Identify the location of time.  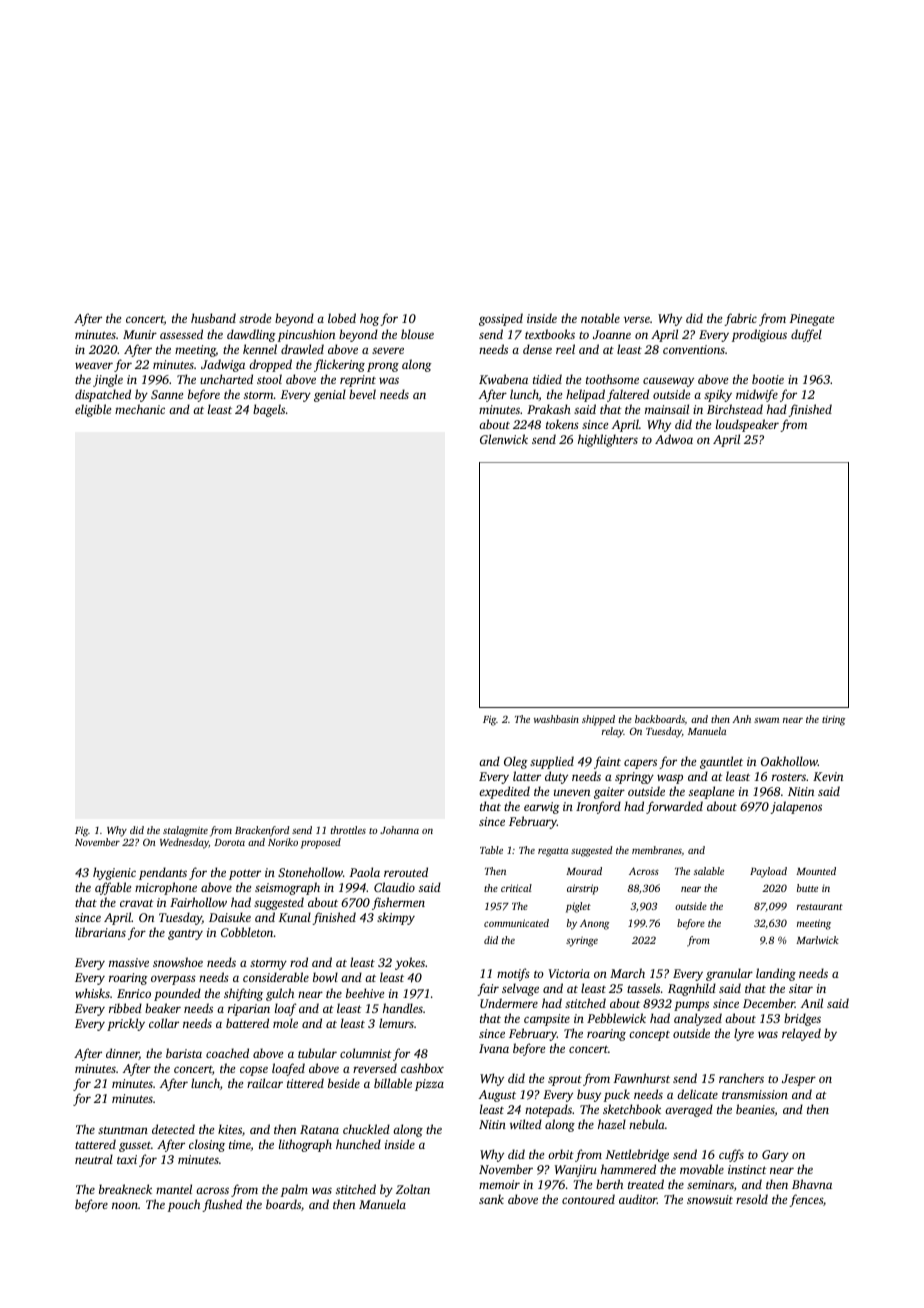
(240, 1144).
